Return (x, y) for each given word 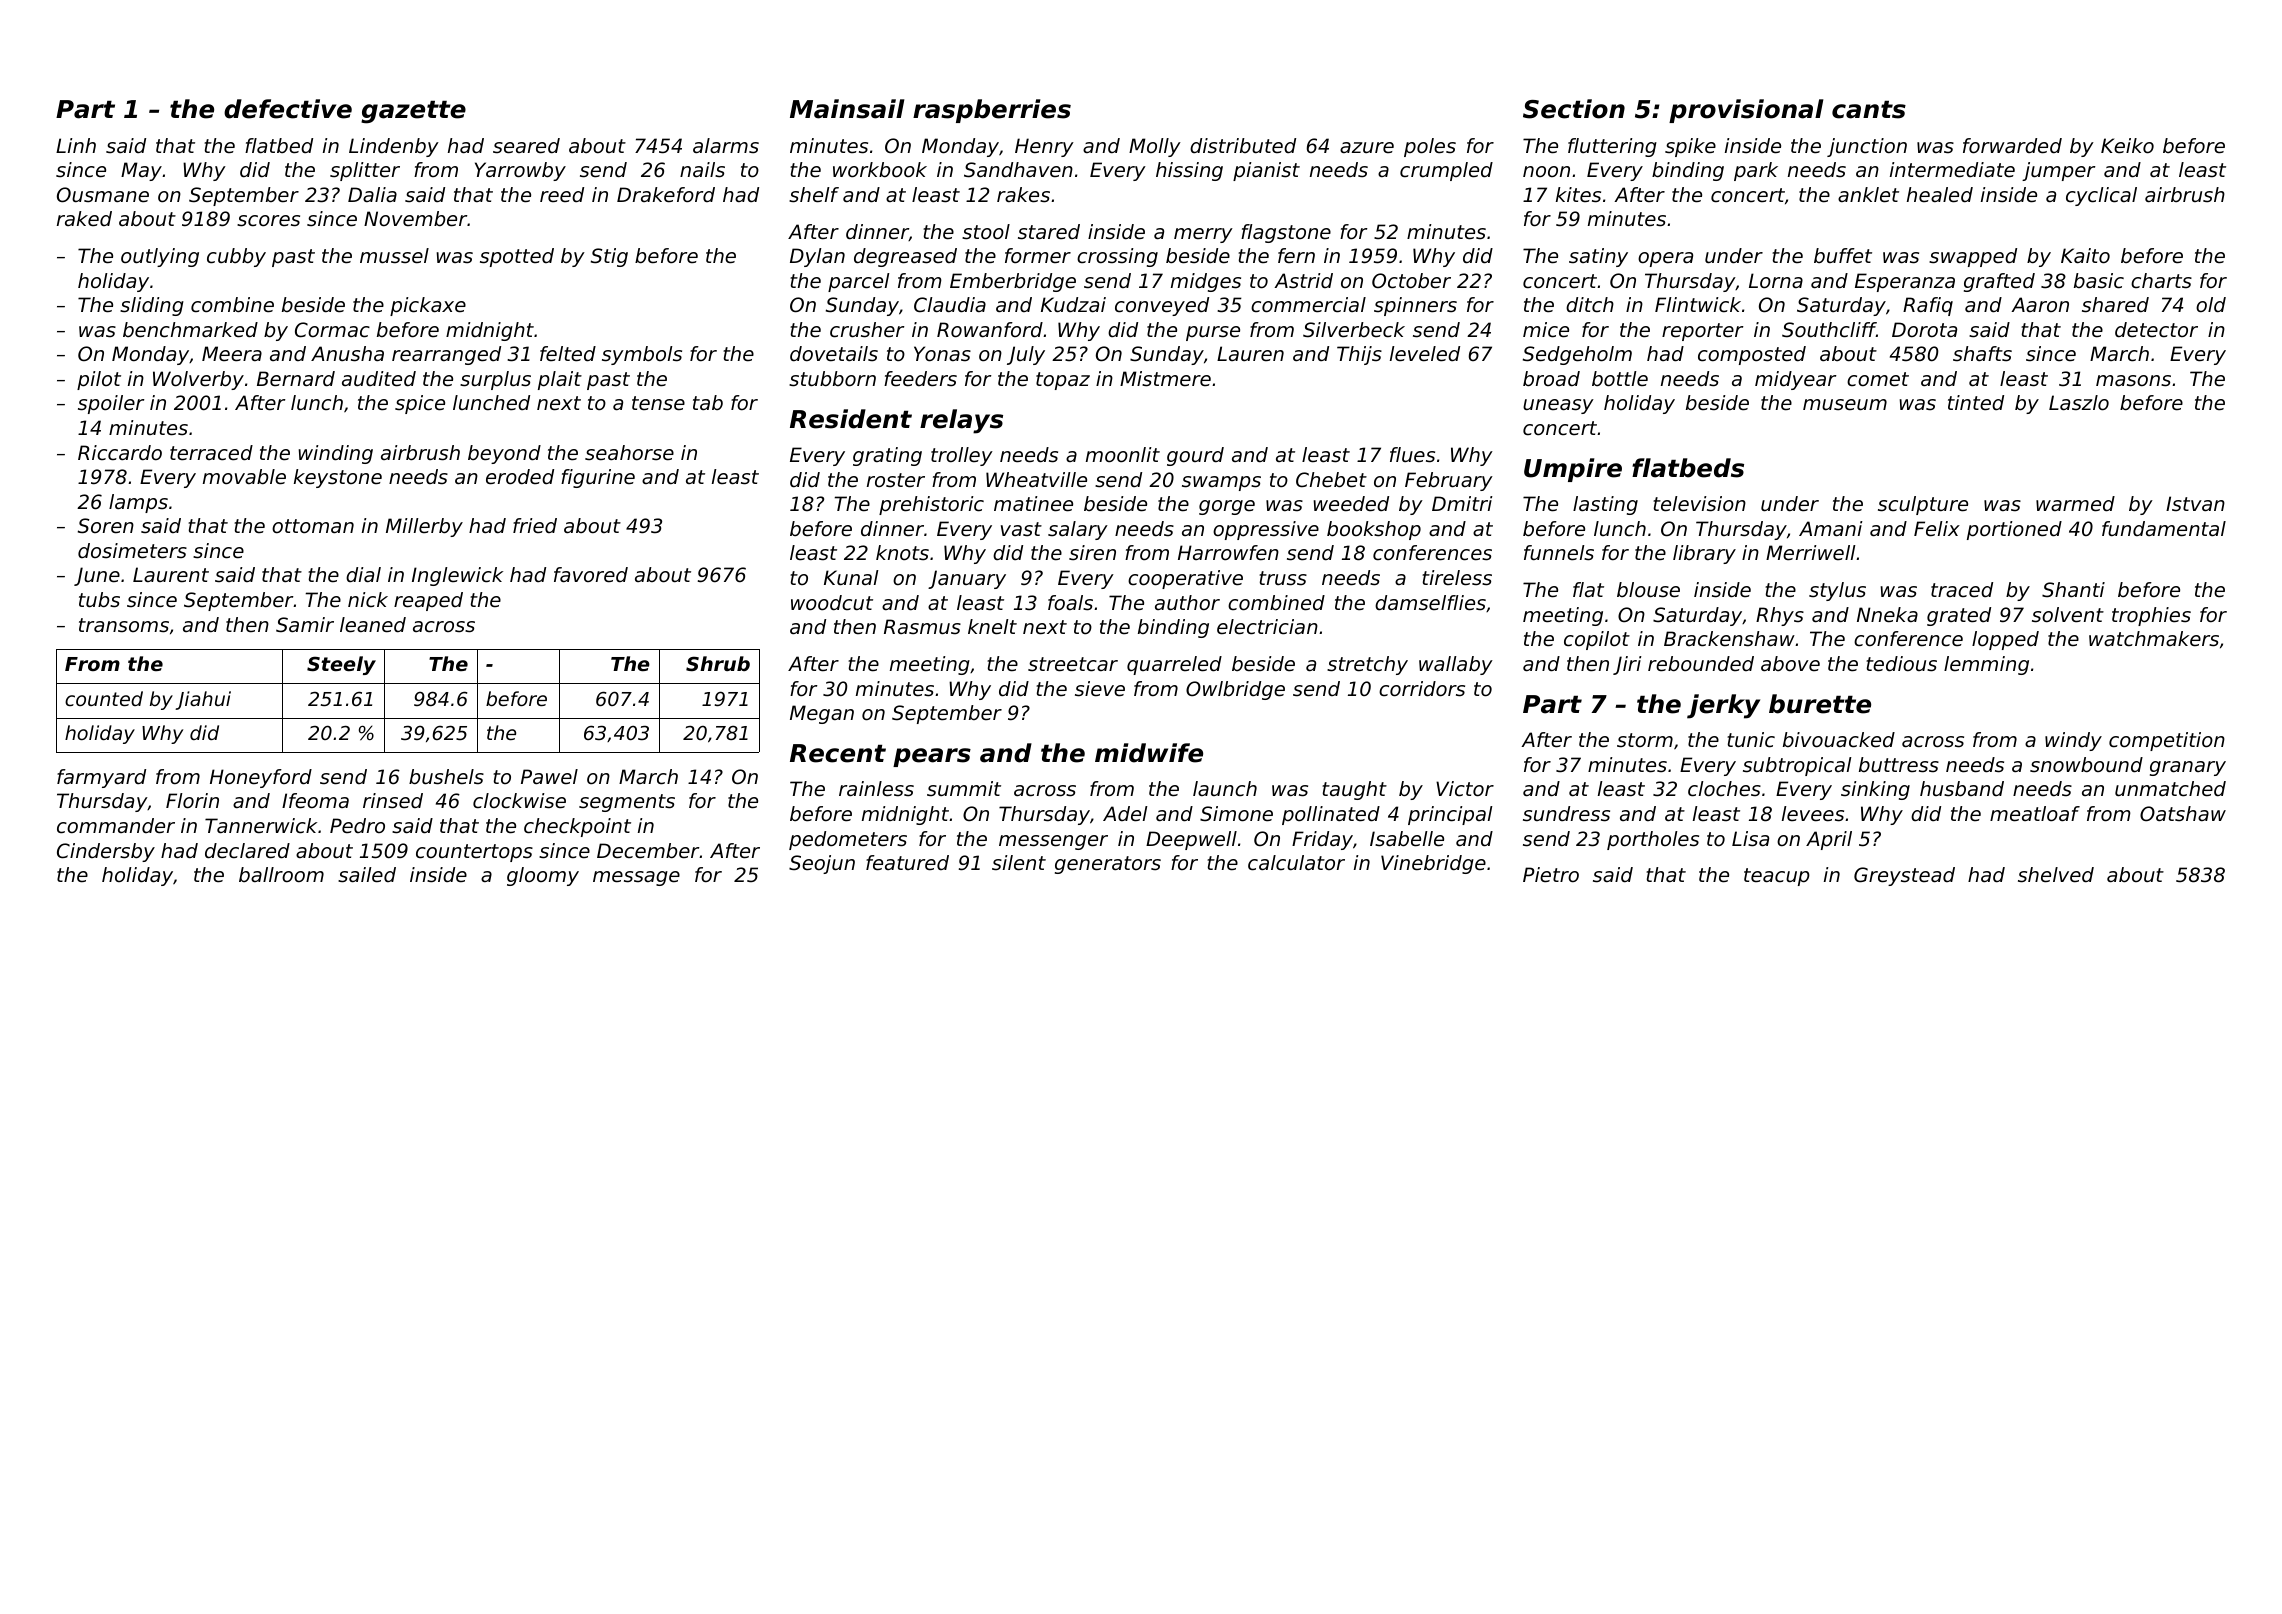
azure (1367, 148)
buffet (1843, 256)
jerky (1723, 706)
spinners (1415, 306)
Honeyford (261, 778)
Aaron (2040, 304)
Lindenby (394, 147)
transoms (124, 625)
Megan (822, 714)
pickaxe (428, 306)
